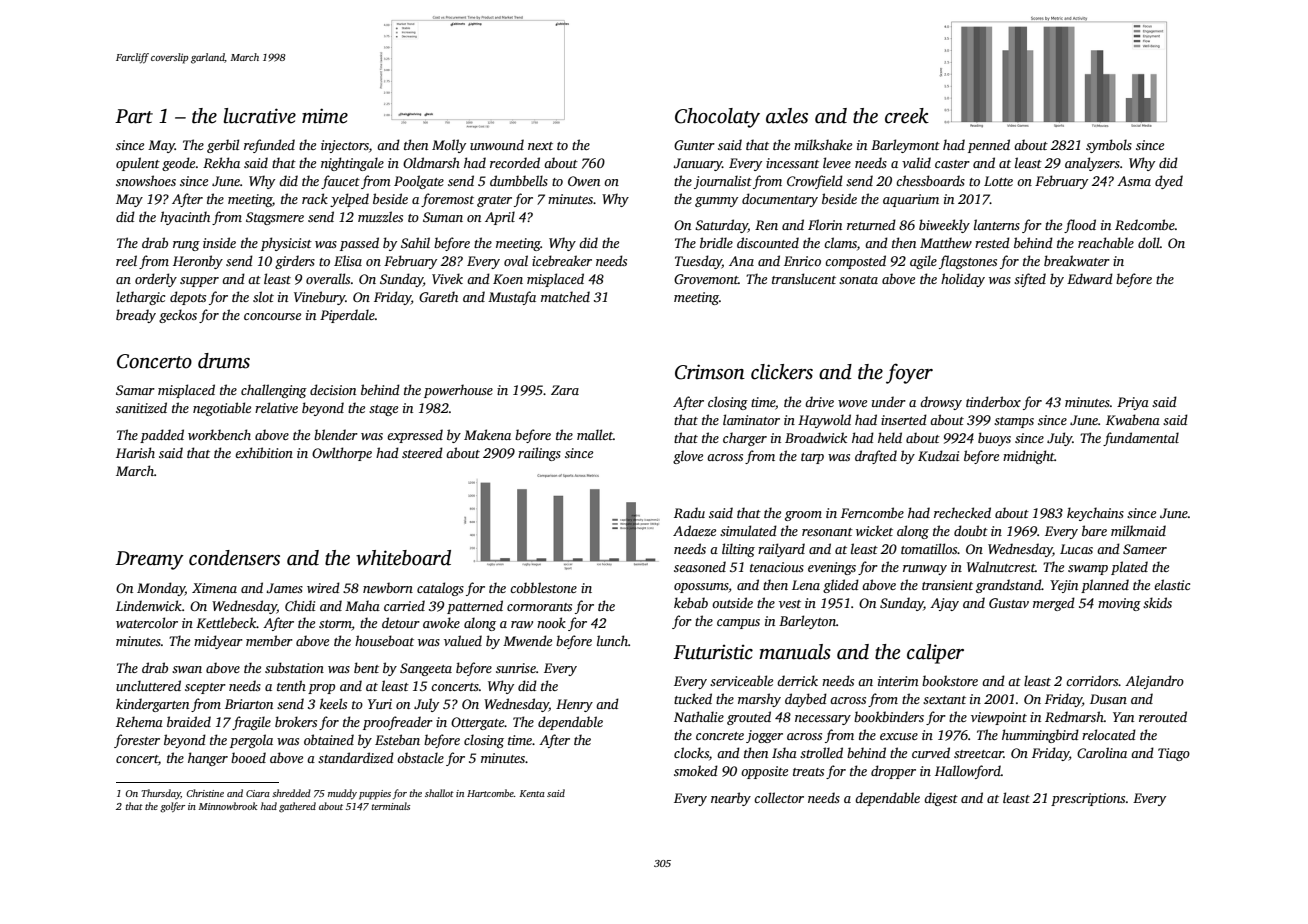  I want to click on elastic, so click(1172, 584).
